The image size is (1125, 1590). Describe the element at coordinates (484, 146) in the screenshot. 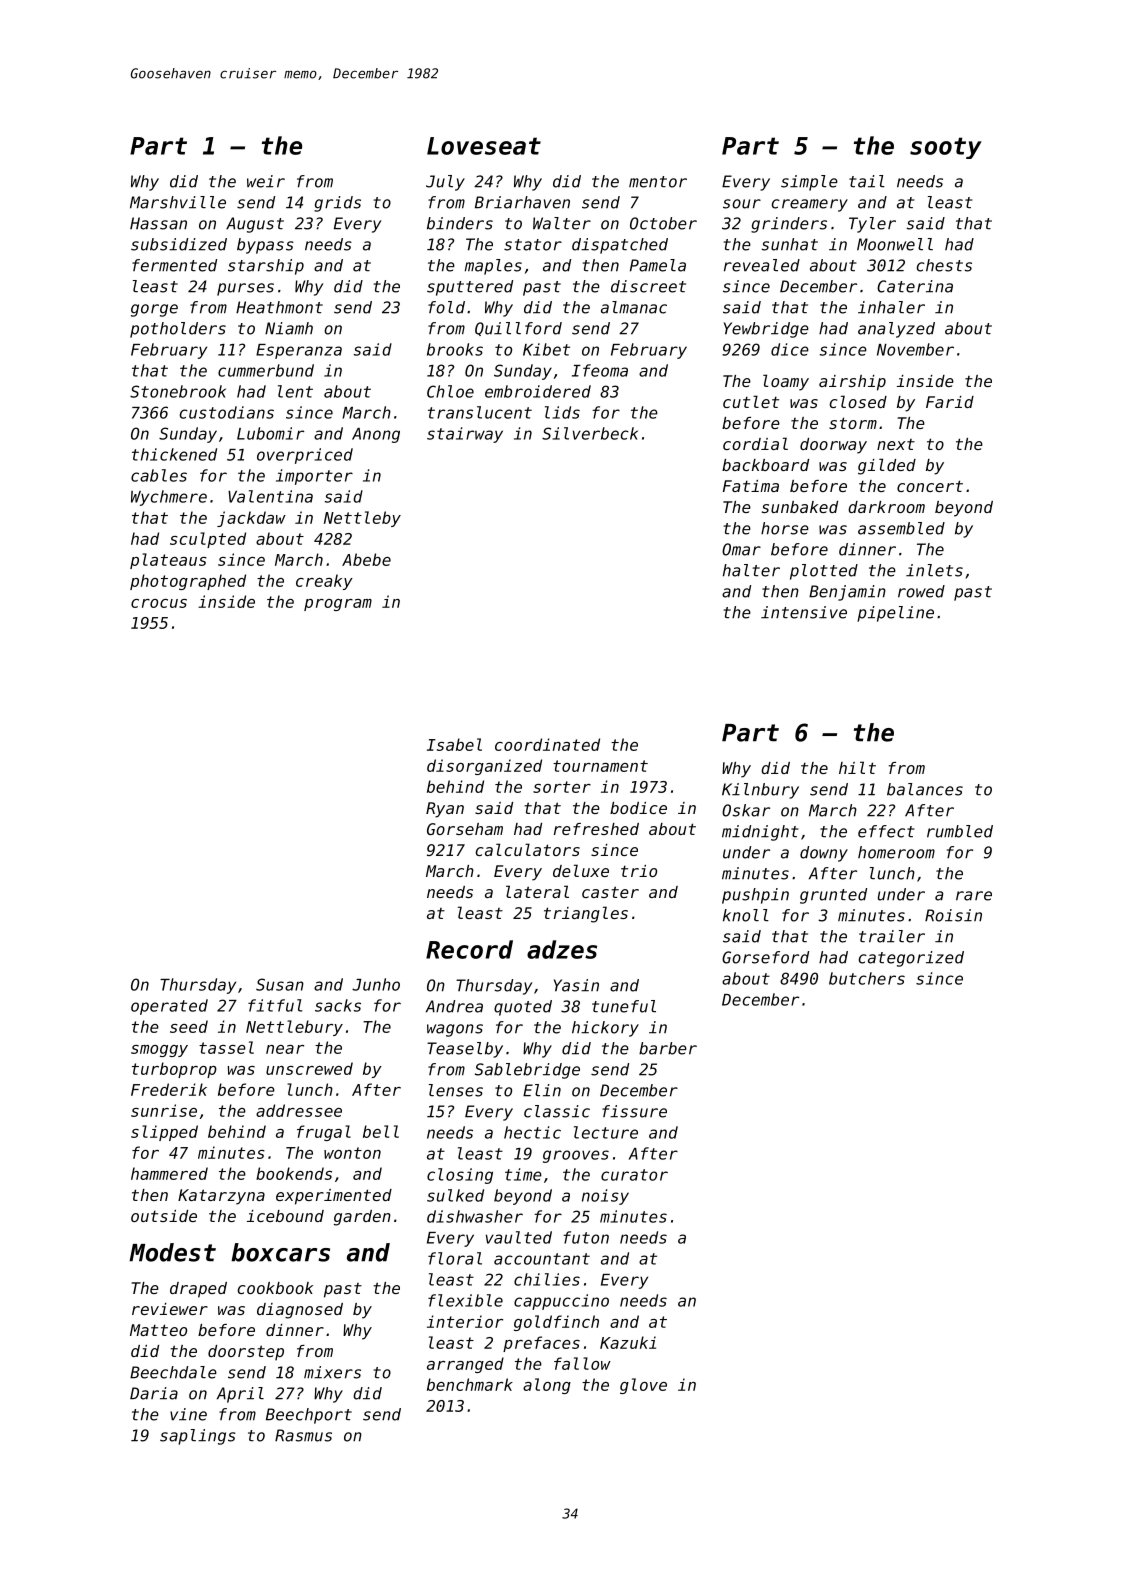

I see `Loveseat` at that location.
